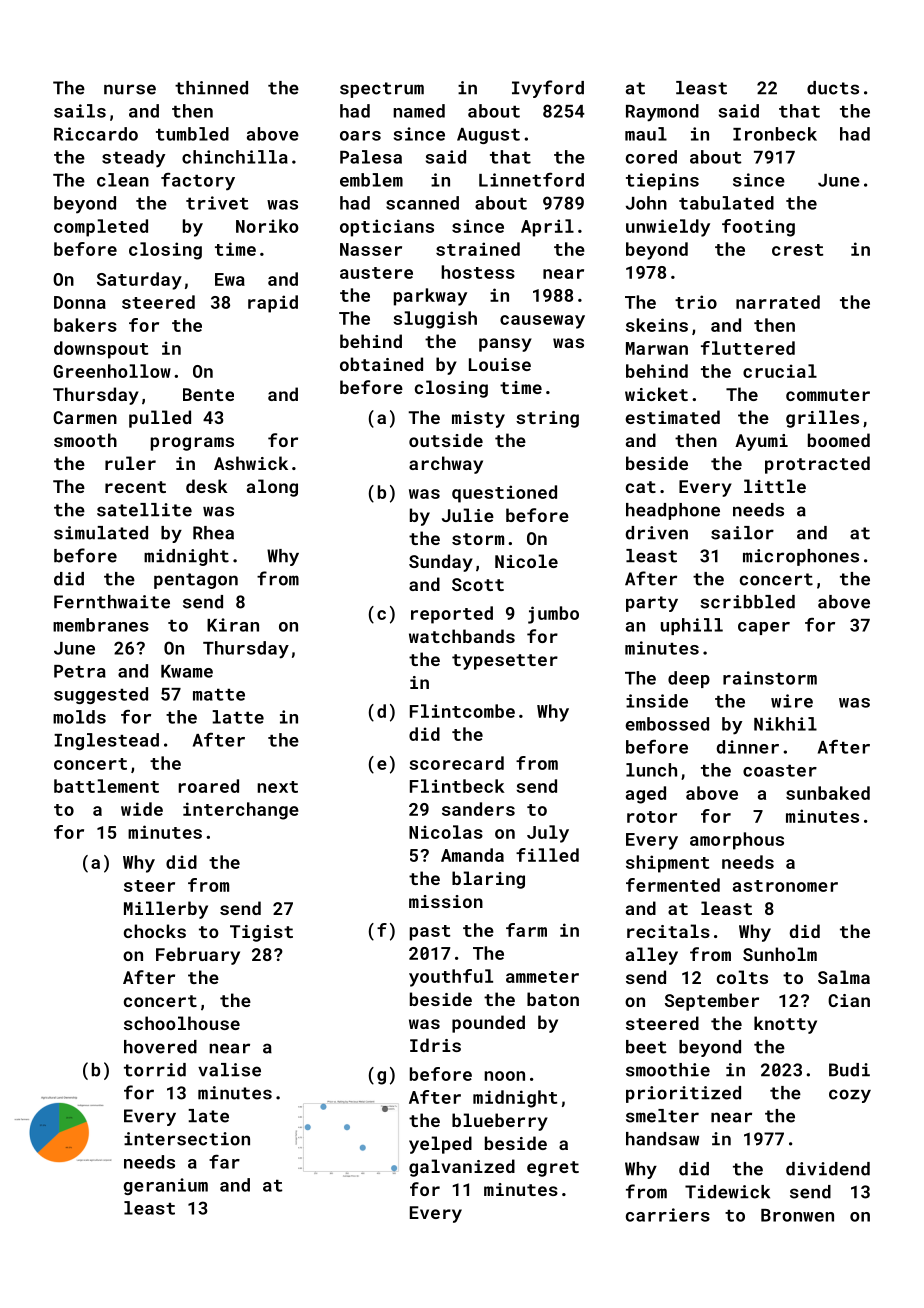 The image size is (924, 1308). I want to click on intersection, so click(187, 1139).
